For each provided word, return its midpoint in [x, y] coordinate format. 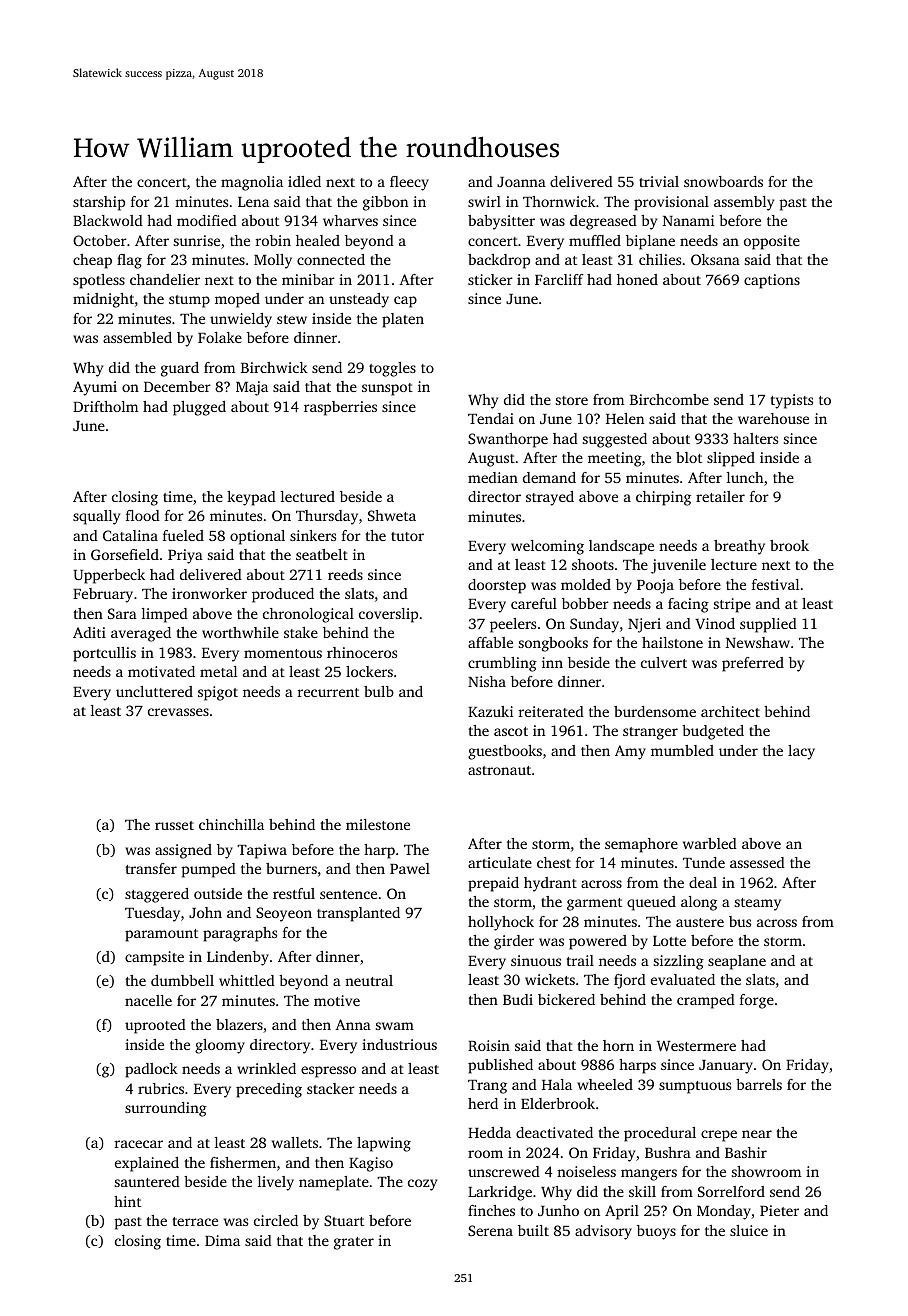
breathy [739, 547]
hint [127, 1201]
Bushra [668, 1152]
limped [165, 615]
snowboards [723, 181]
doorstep [497, 586]
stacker [331, 1088]
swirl [484, 201]
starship [99, 203]
